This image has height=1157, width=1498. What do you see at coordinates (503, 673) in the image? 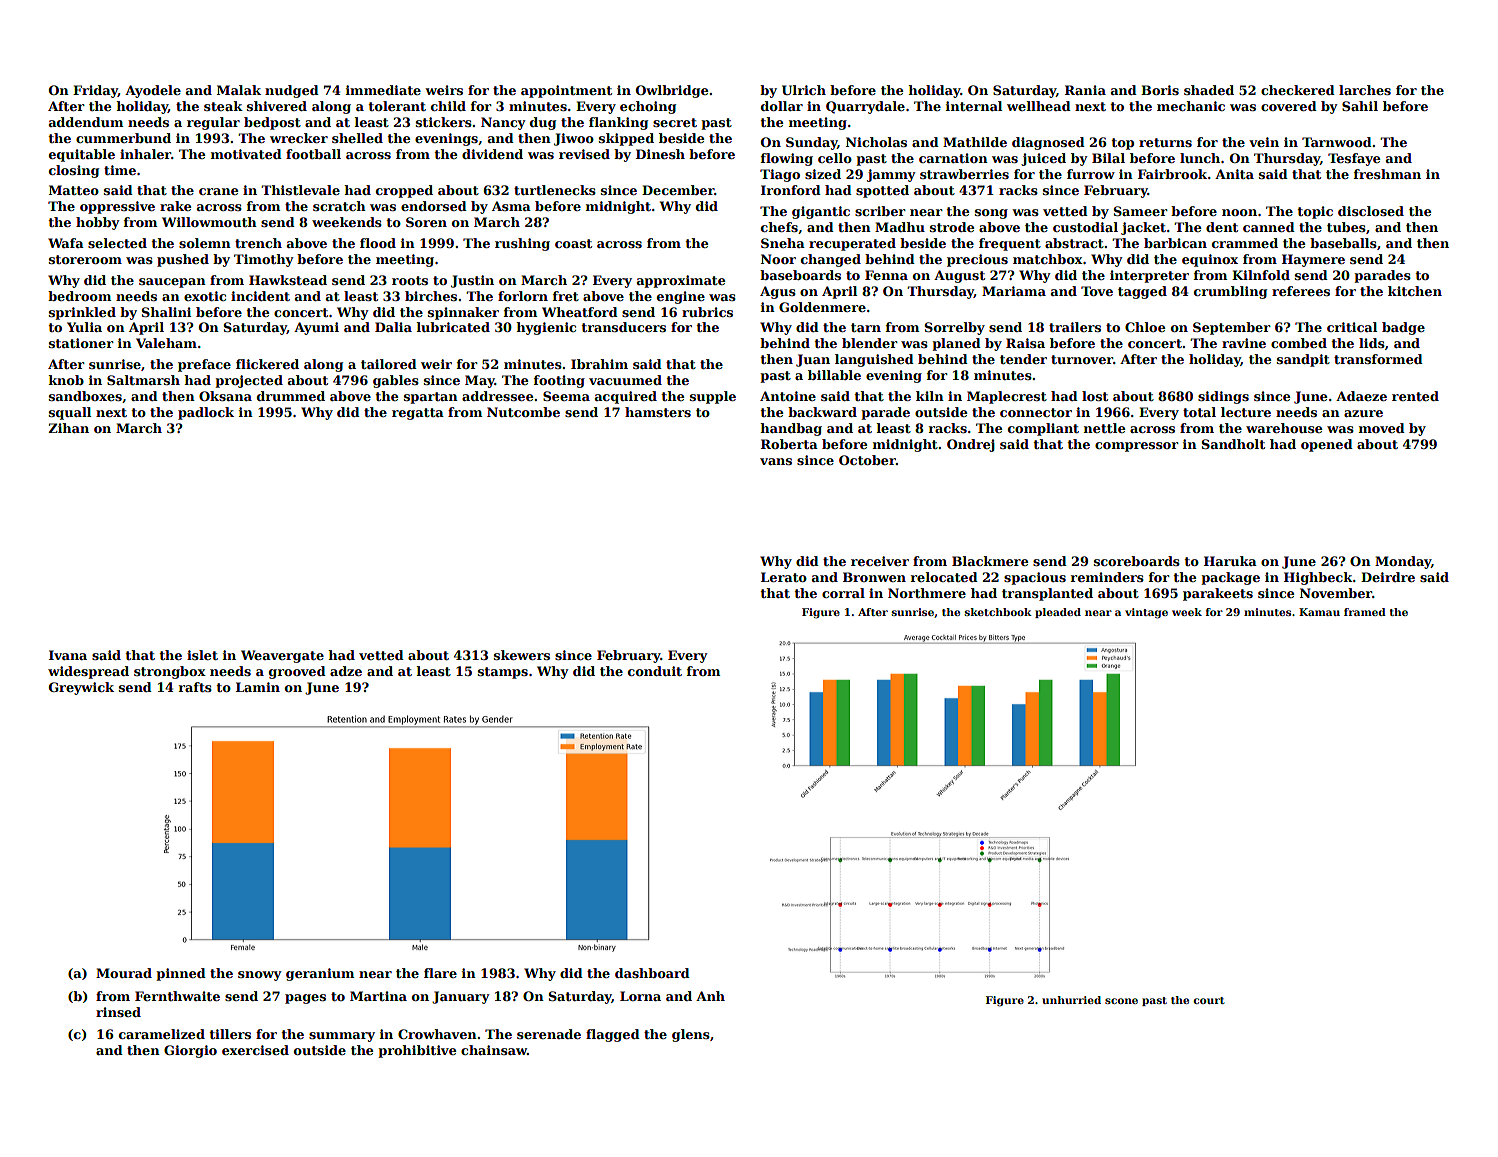
I see `stamps` at bounding box center [503, 673].
